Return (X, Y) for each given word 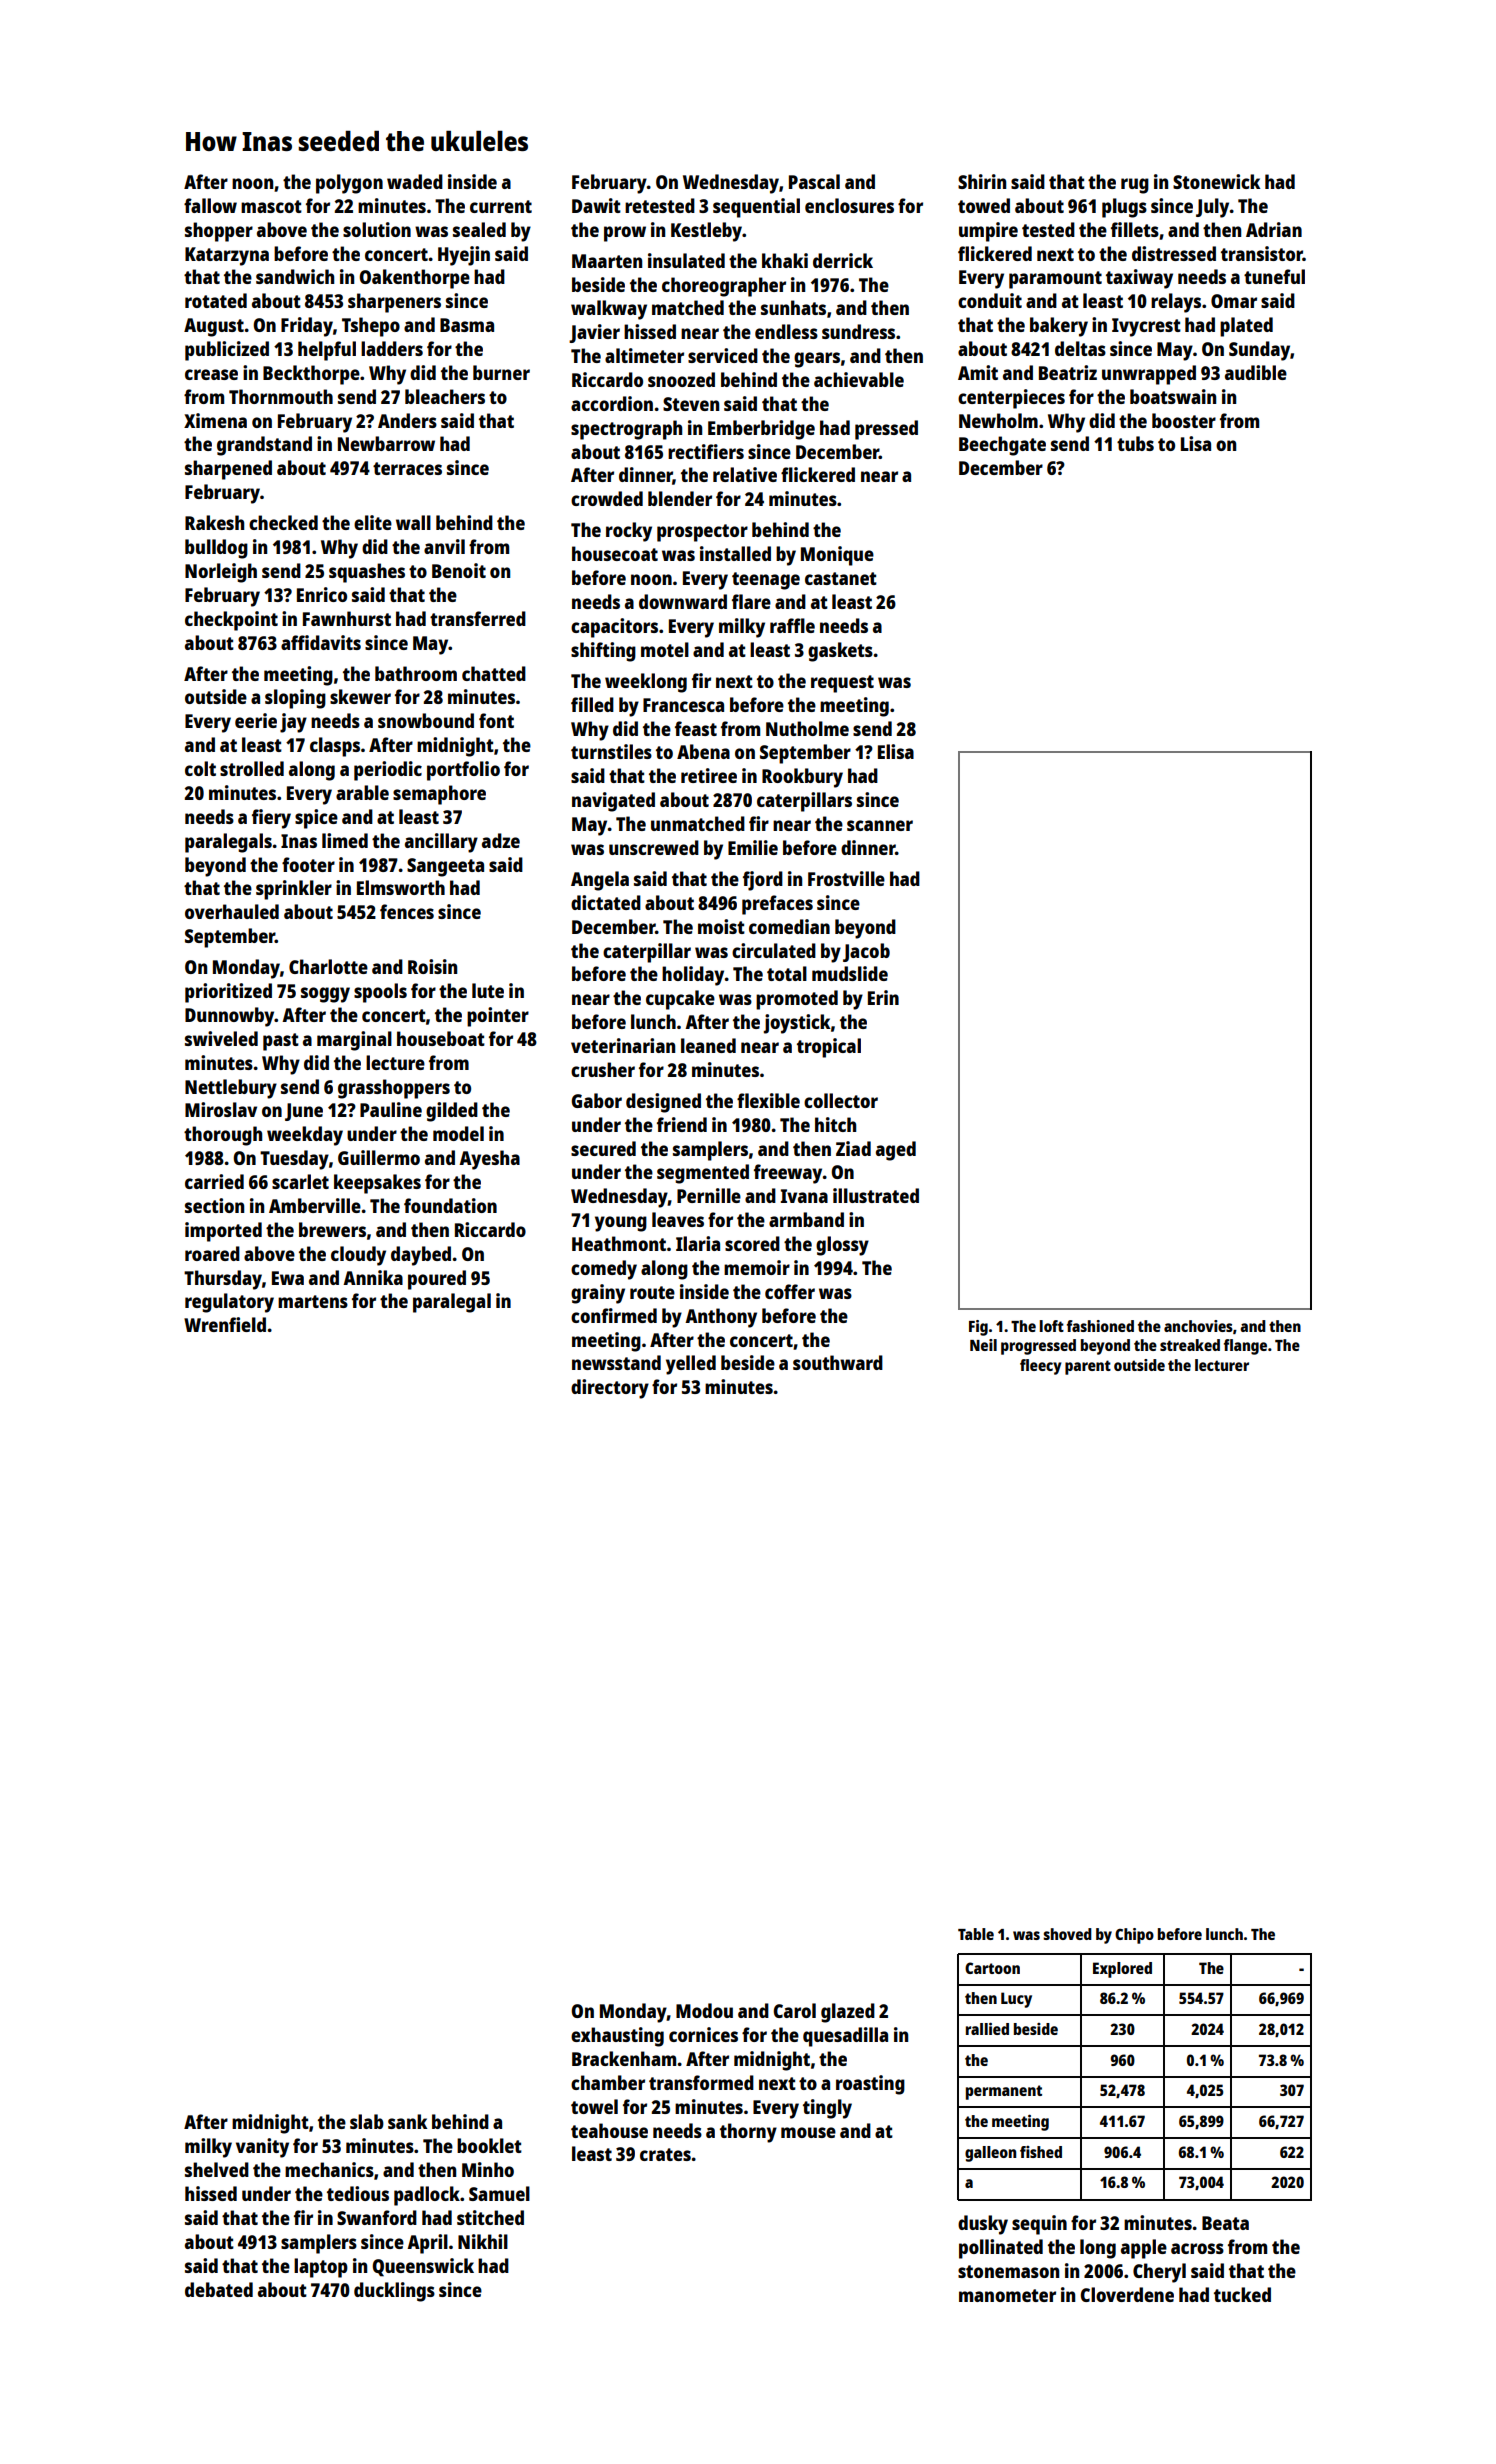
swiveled (221, 1038)
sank (407, 2121)
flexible (768, 1100)
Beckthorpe (311, 375)
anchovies (1198, 1326)
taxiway (1139, 279)
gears (817, 360)
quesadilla (845, 2037)
